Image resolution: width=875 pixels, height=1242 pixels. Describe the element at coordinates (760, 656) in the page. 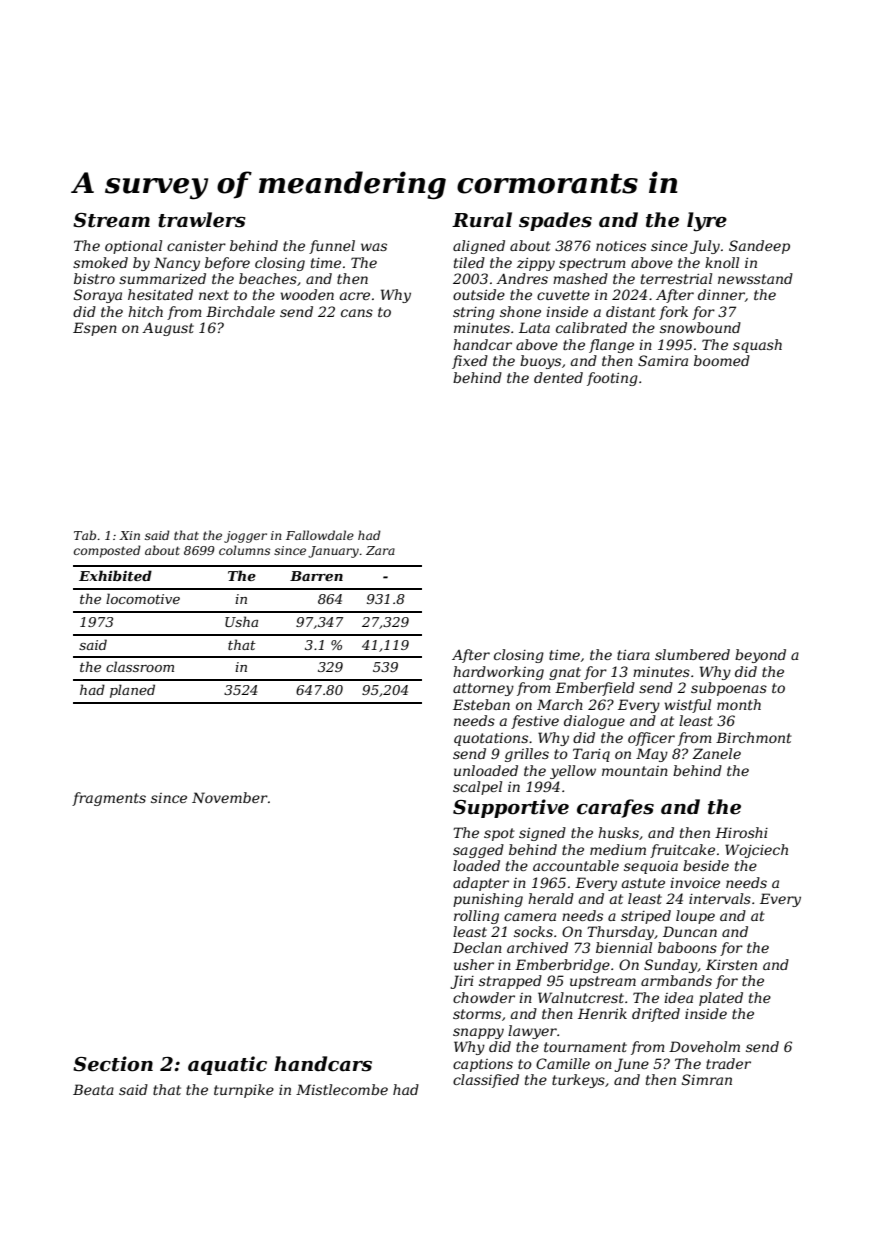

I see `beyond` at that location.
